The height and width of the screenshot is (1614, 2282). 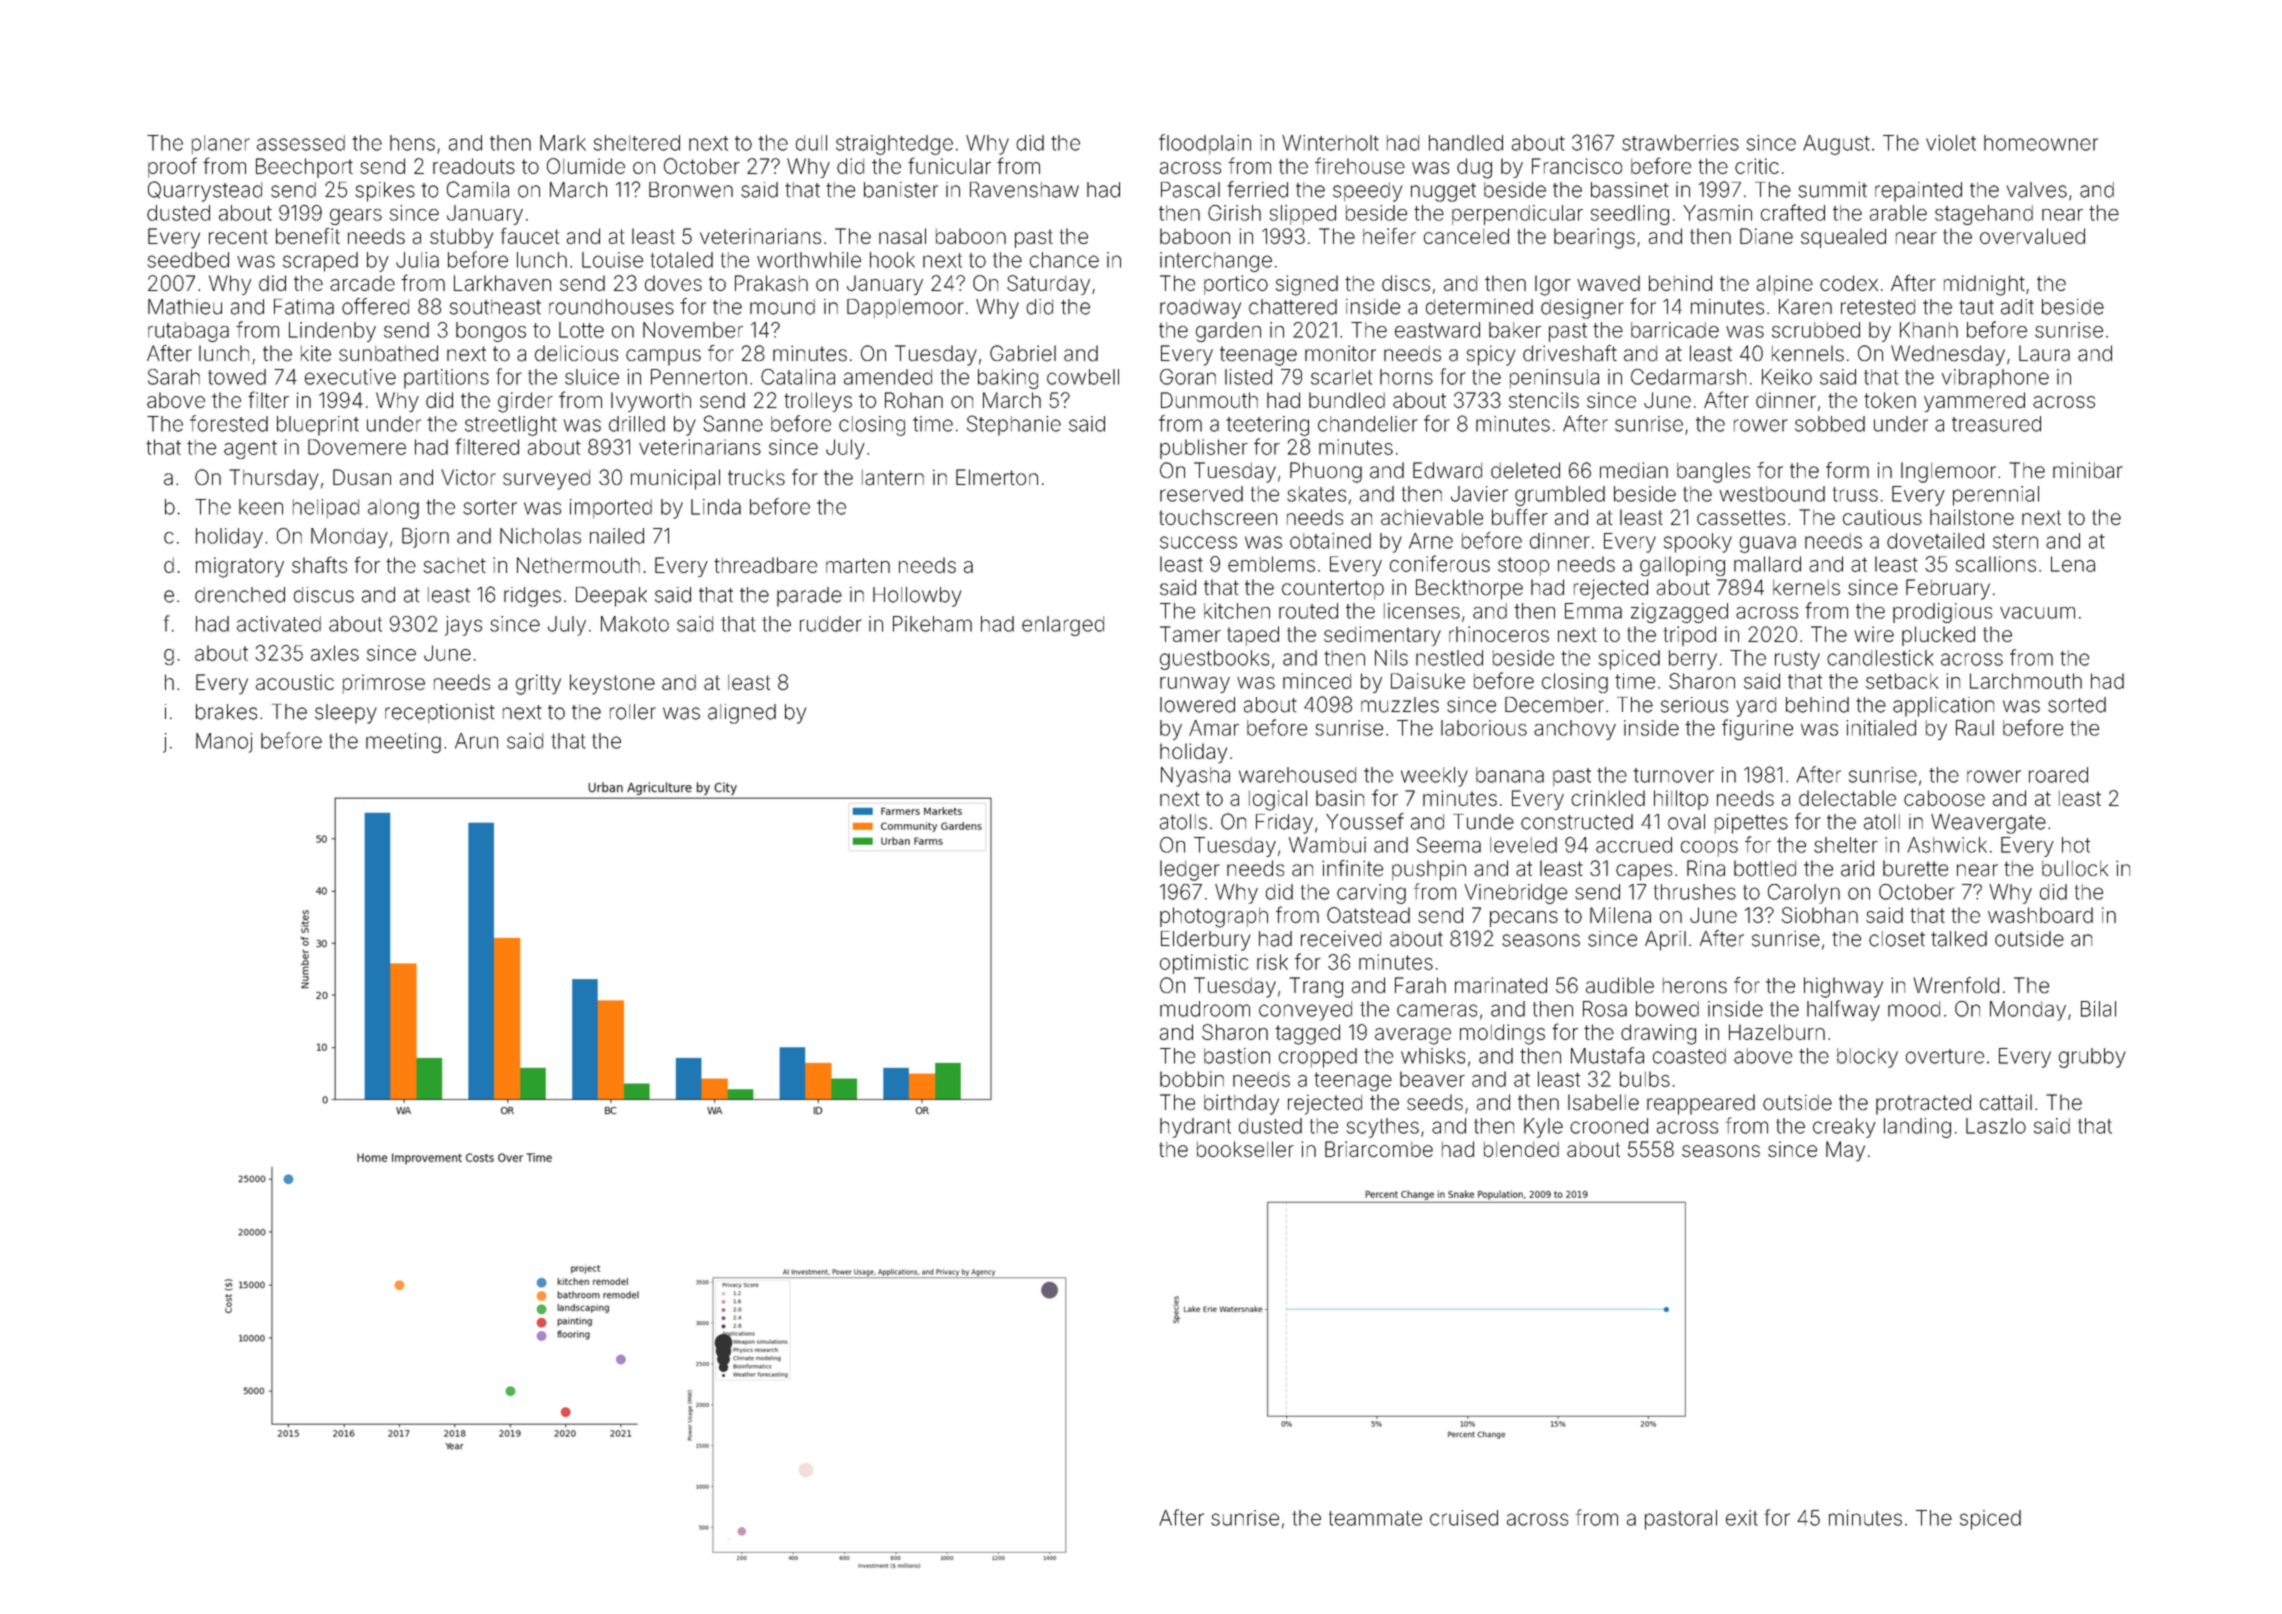 What do you see at coordinates (1804, 894) in the screenshot?
I see `Carolyn` at bounding box center [1804, 894].
